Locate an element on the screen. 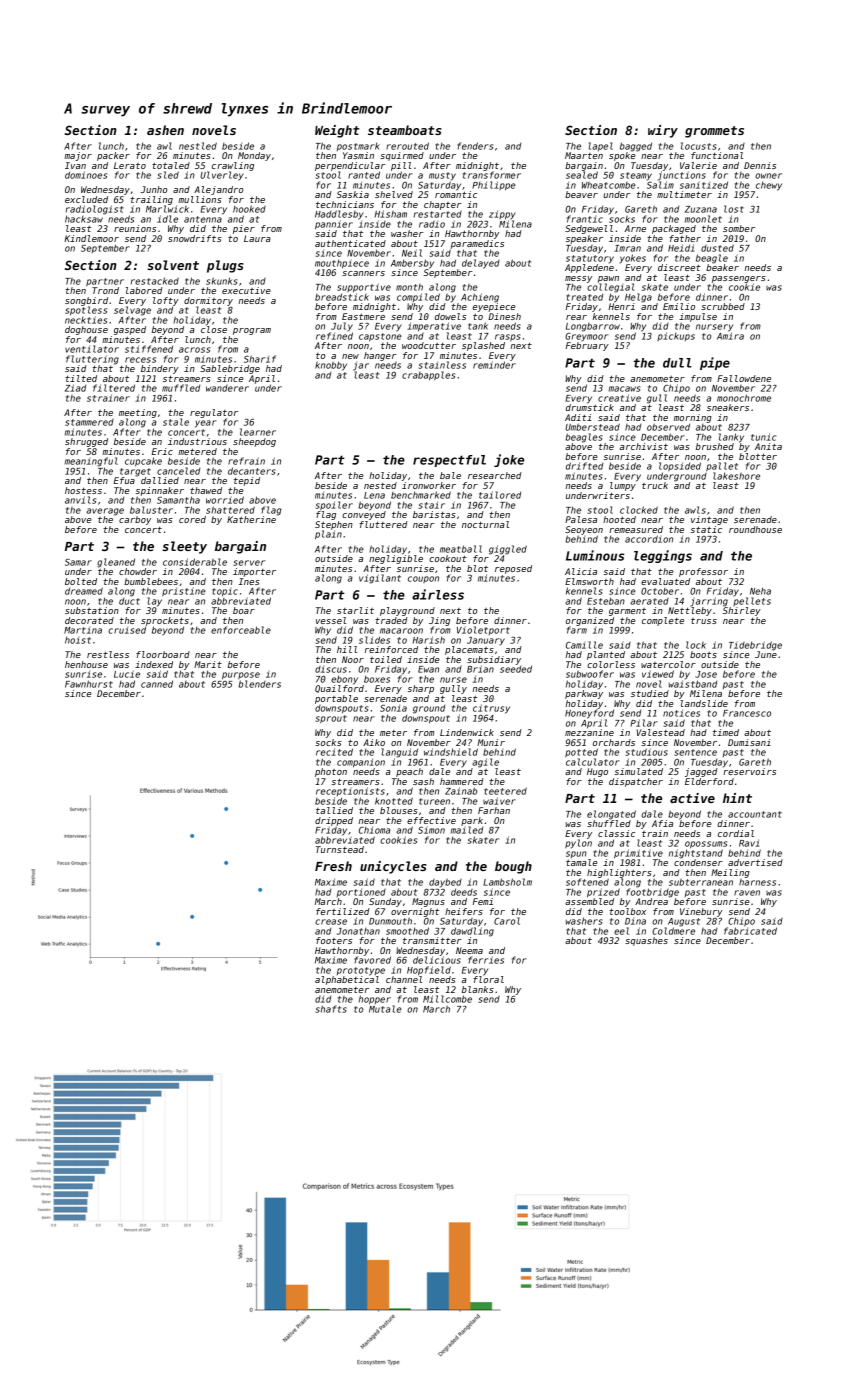 The image size is (849, 1400). stale is located at coordinates (176, 422).
